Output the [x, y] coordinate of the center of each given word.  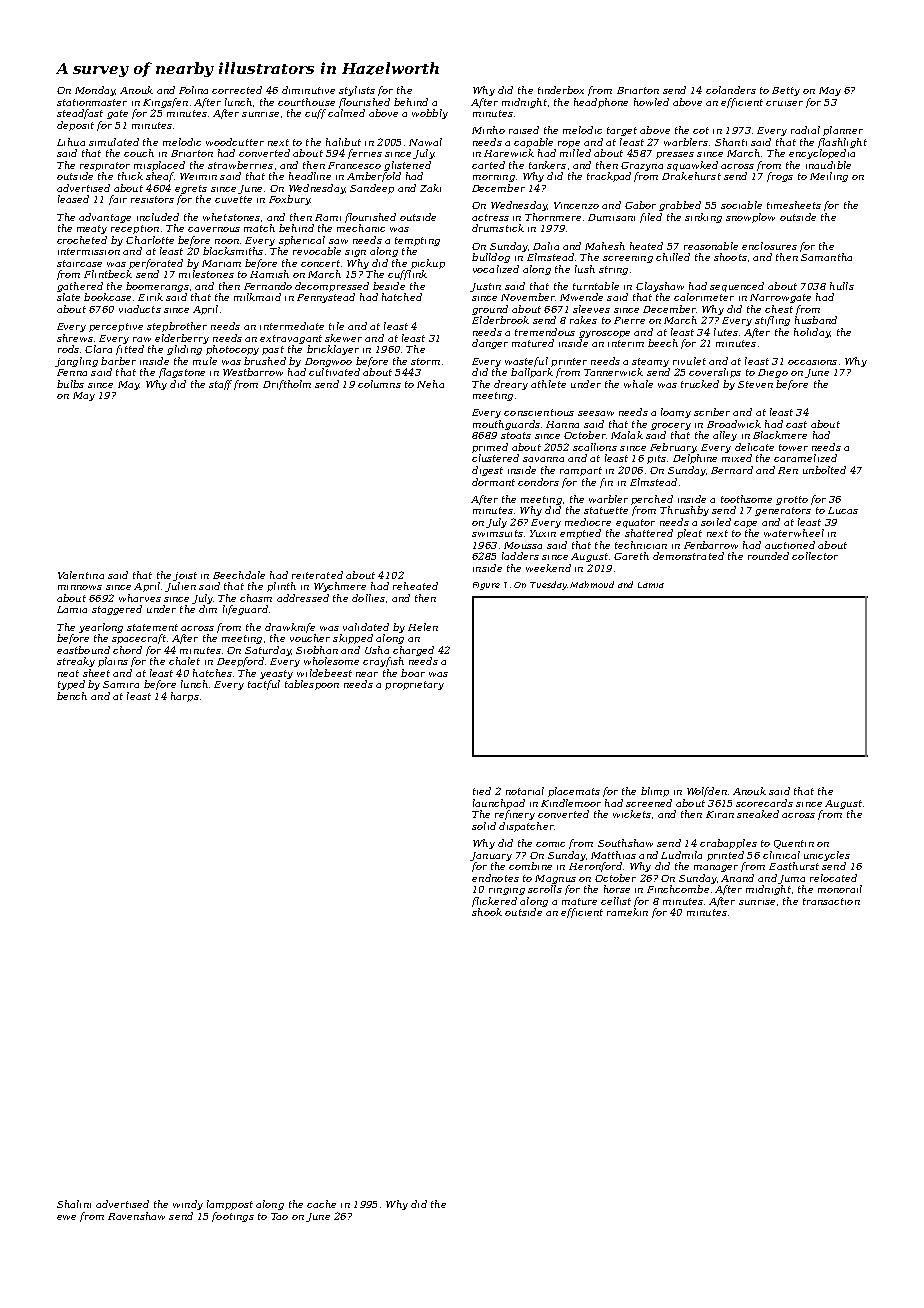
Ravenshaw [136, 1216]
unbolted [824, 470]
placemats [574, 792]
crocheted [82, 240]
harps [185, 697]
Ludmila [681, 855]
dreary [511, 385]
